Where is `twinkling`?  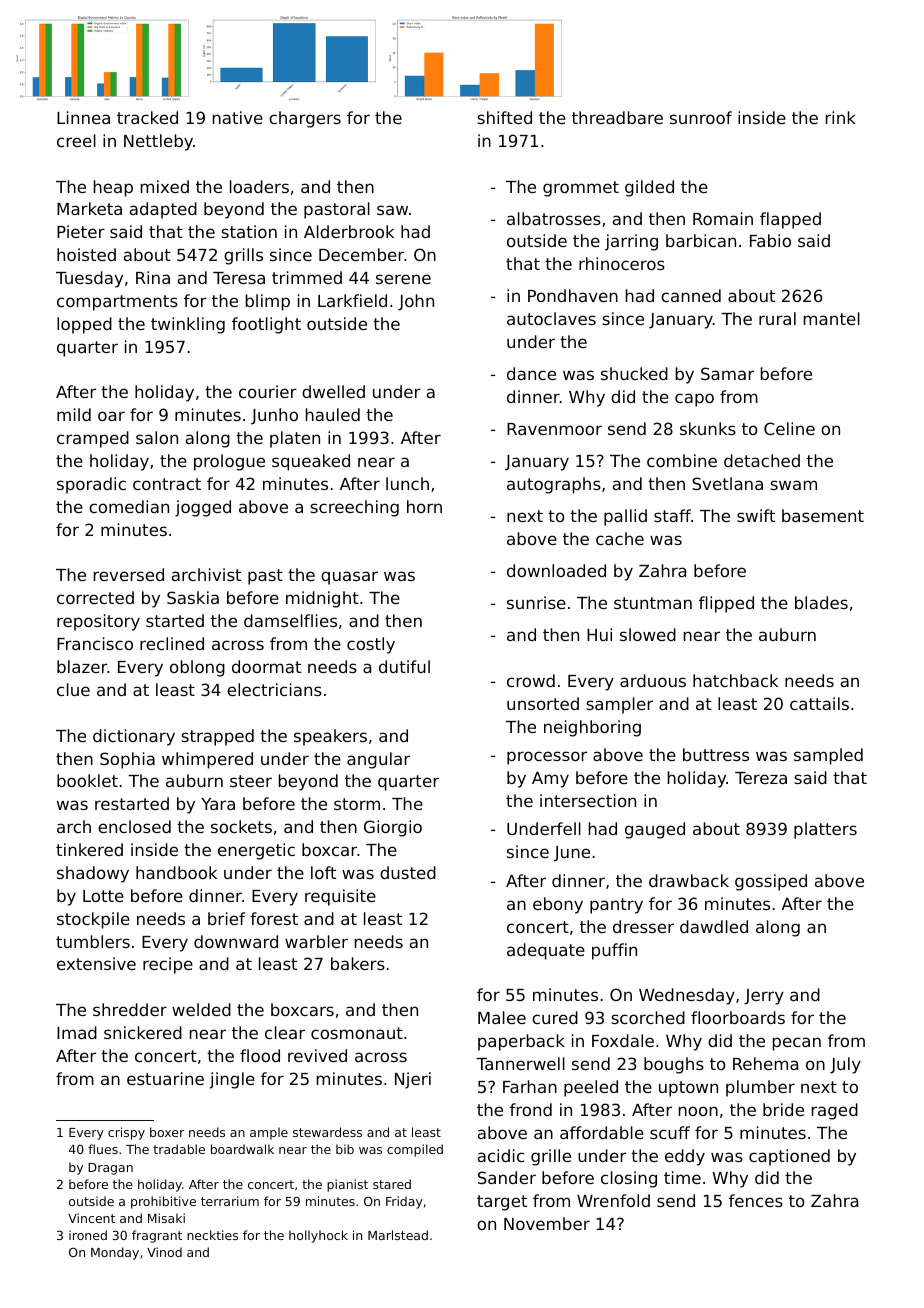 twinkling is located at coordinates (188, 325).
